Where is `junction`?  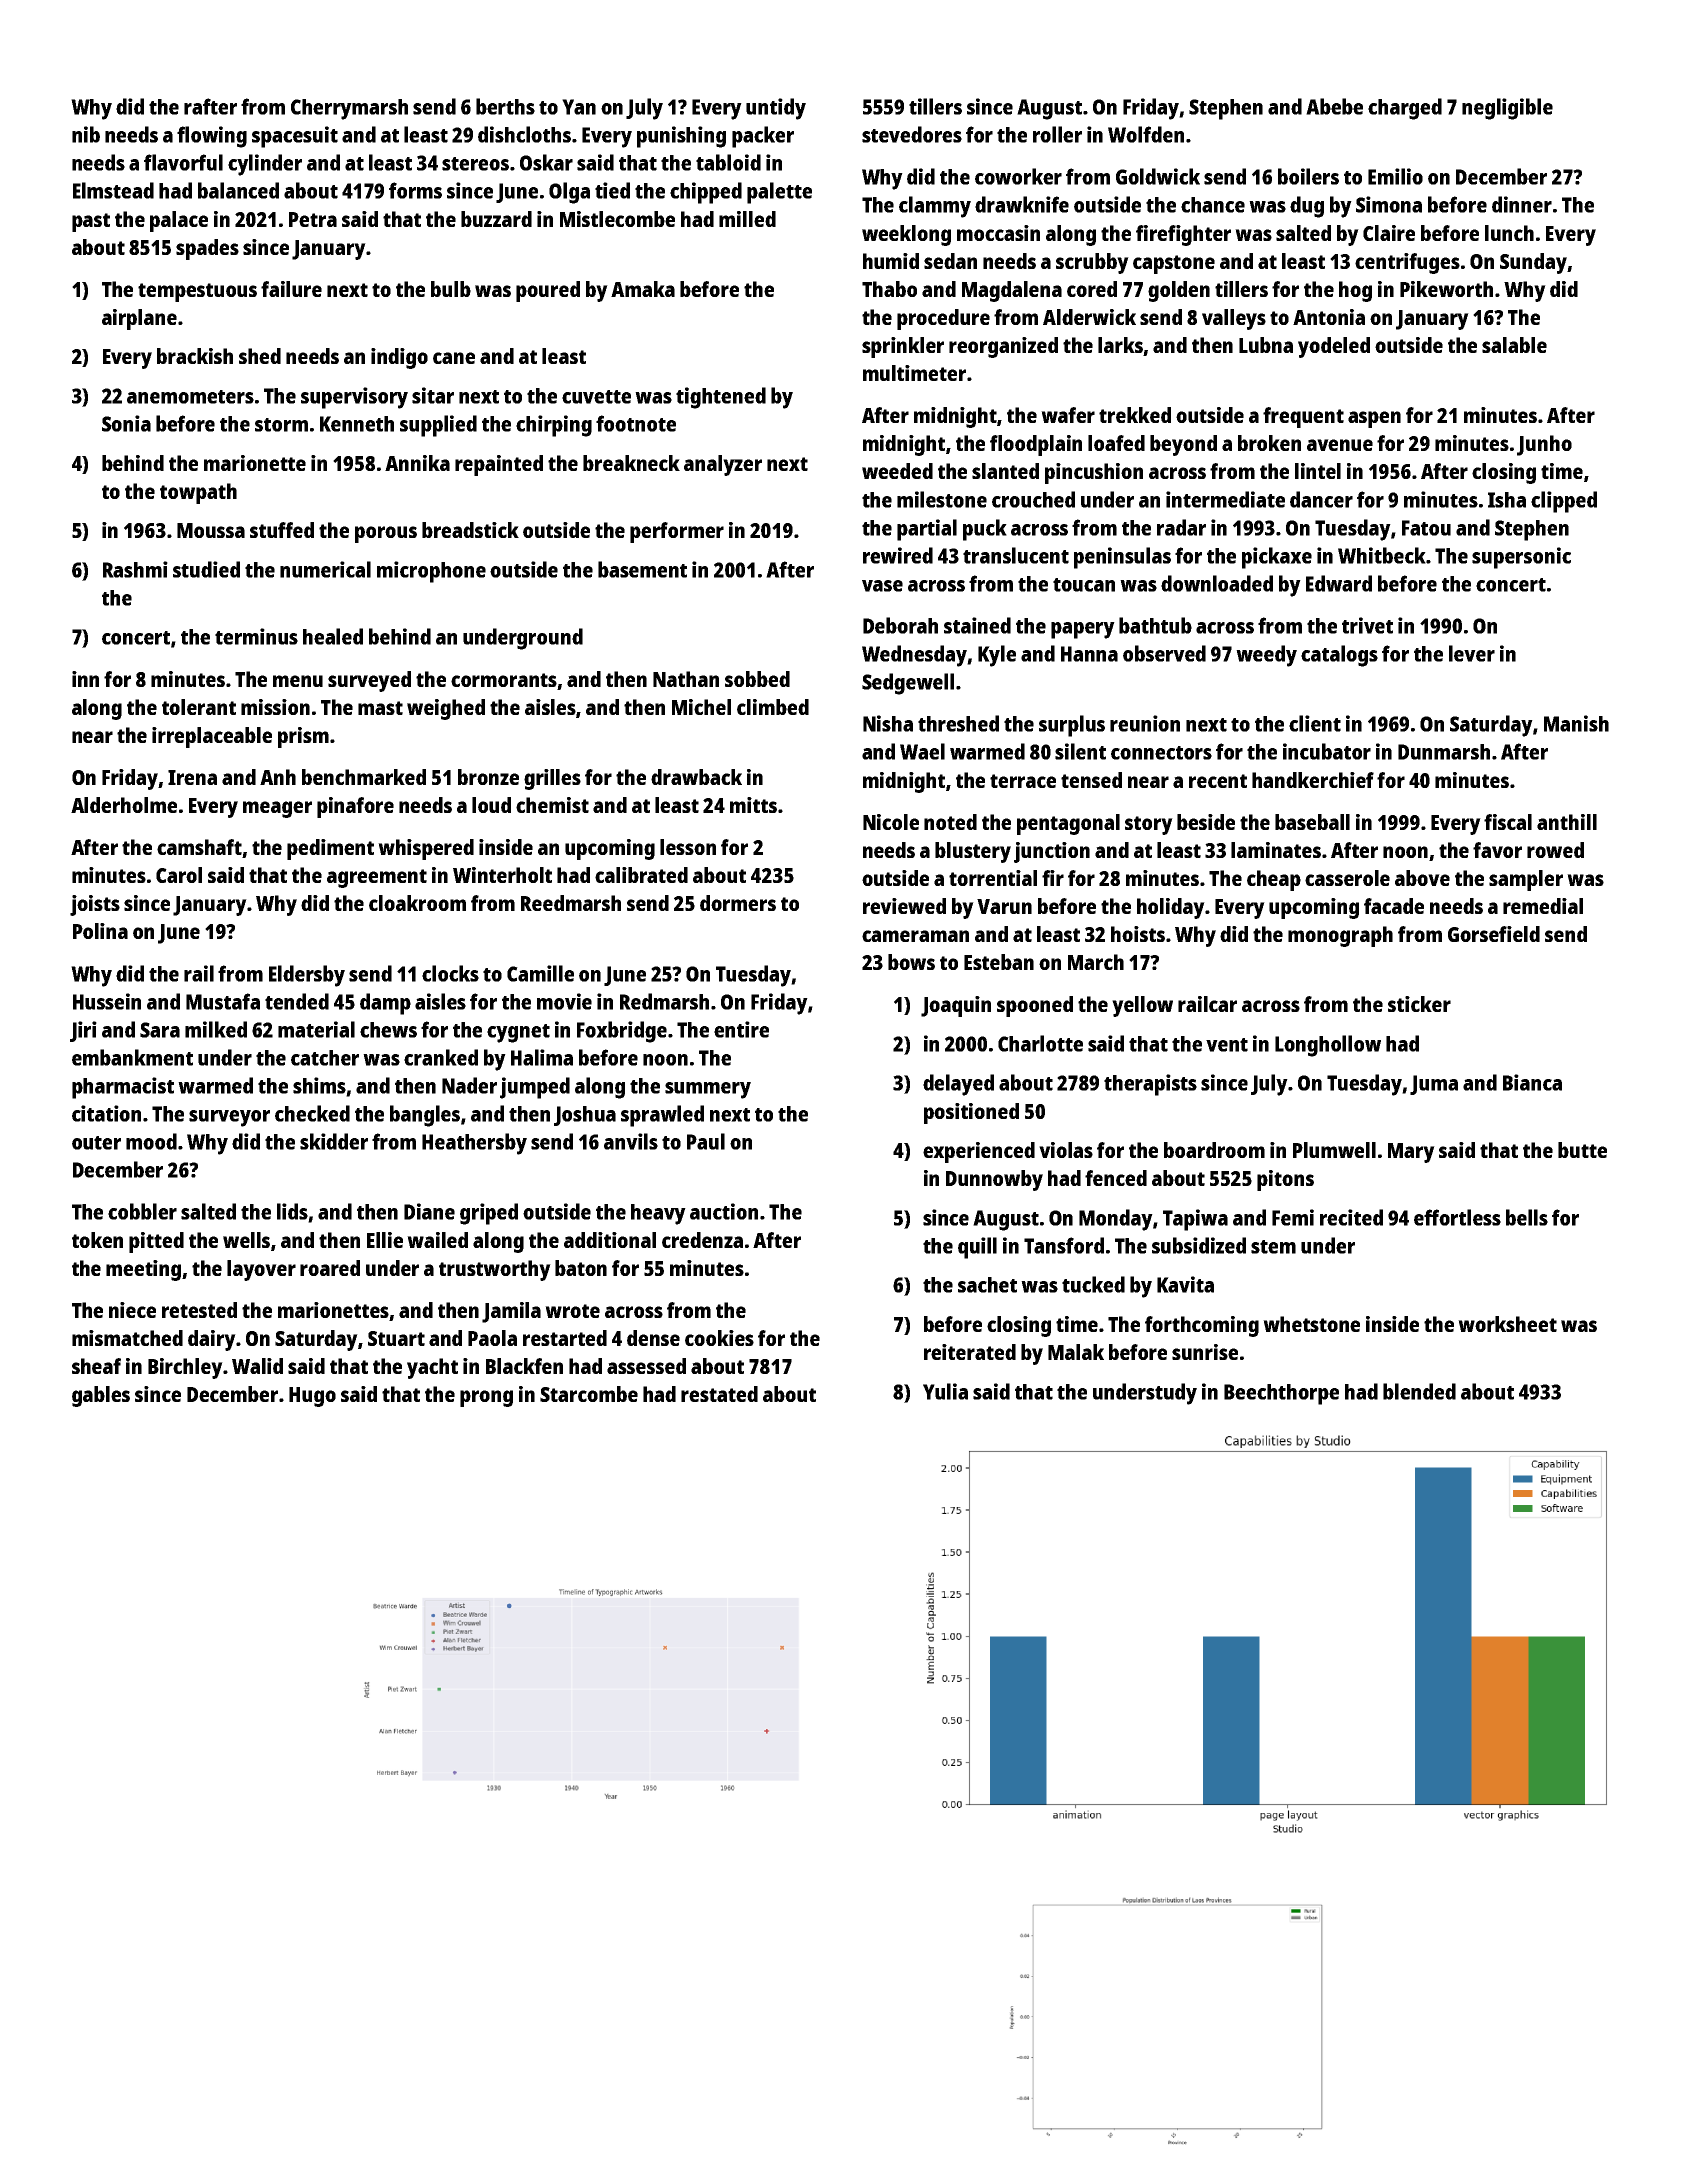 junction is located at coordinates (1052, 852).
